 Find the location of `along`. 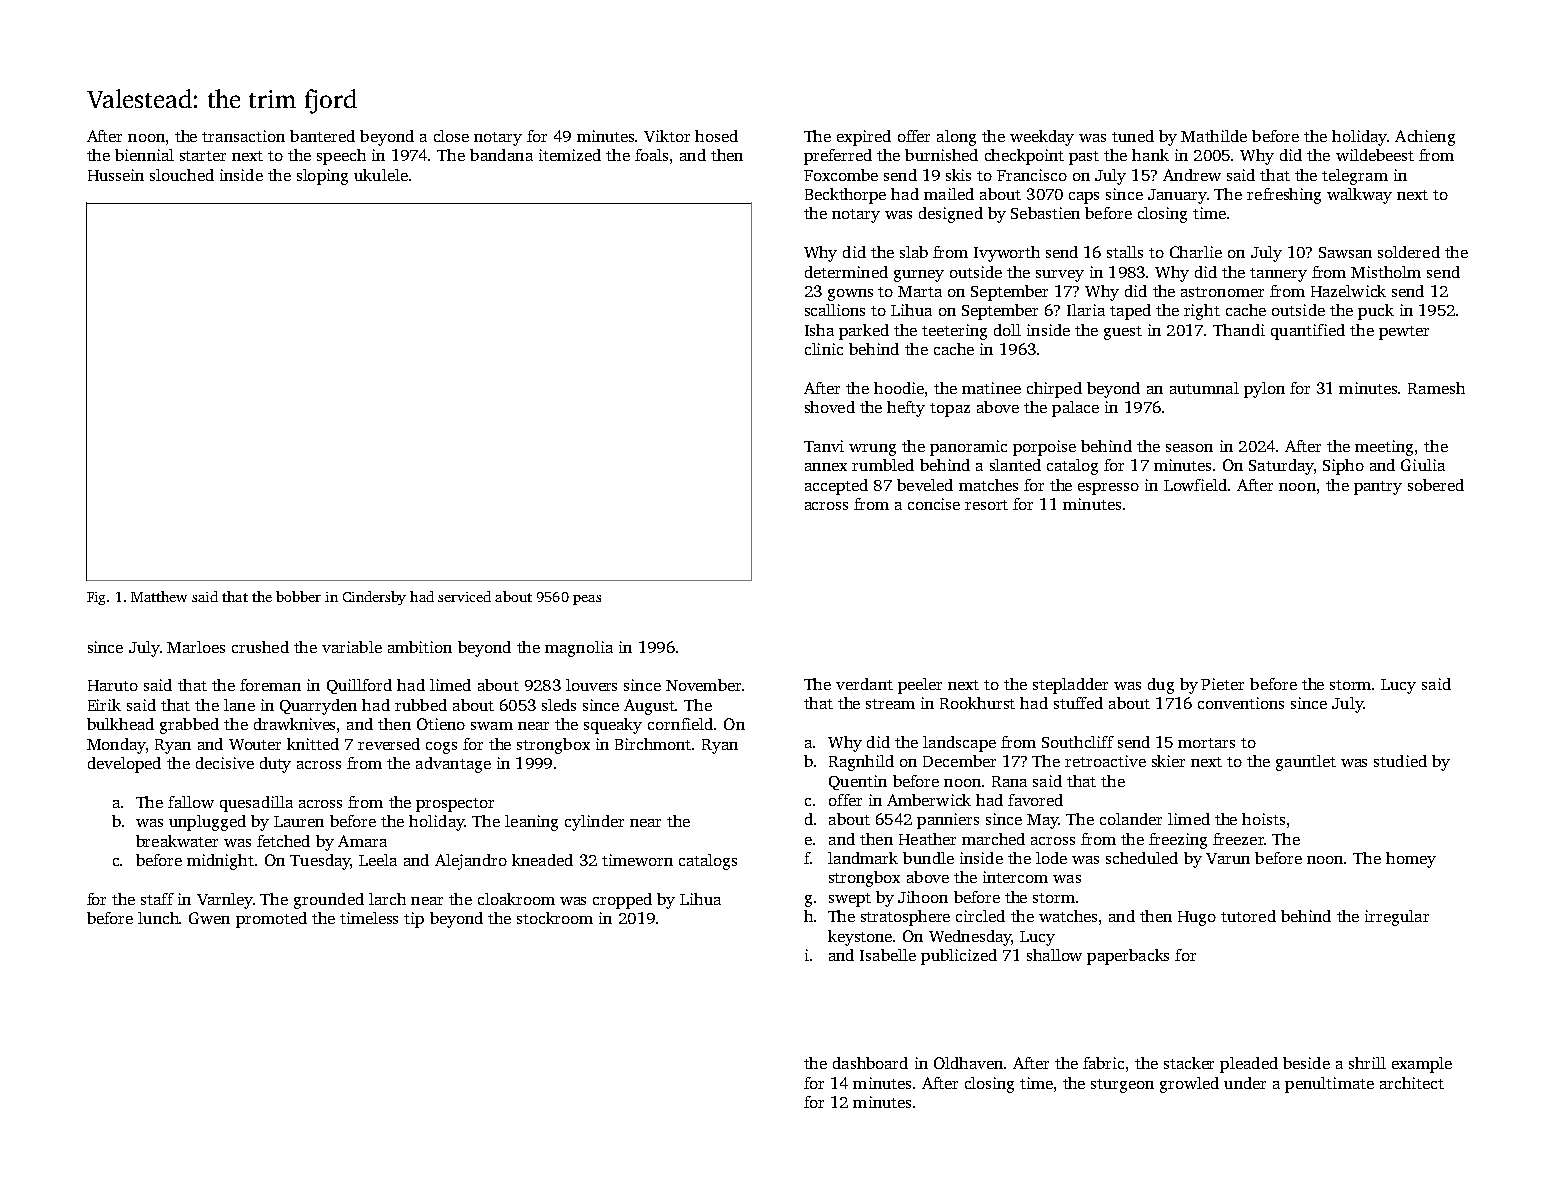

along is located at coordinates (956, 138).
